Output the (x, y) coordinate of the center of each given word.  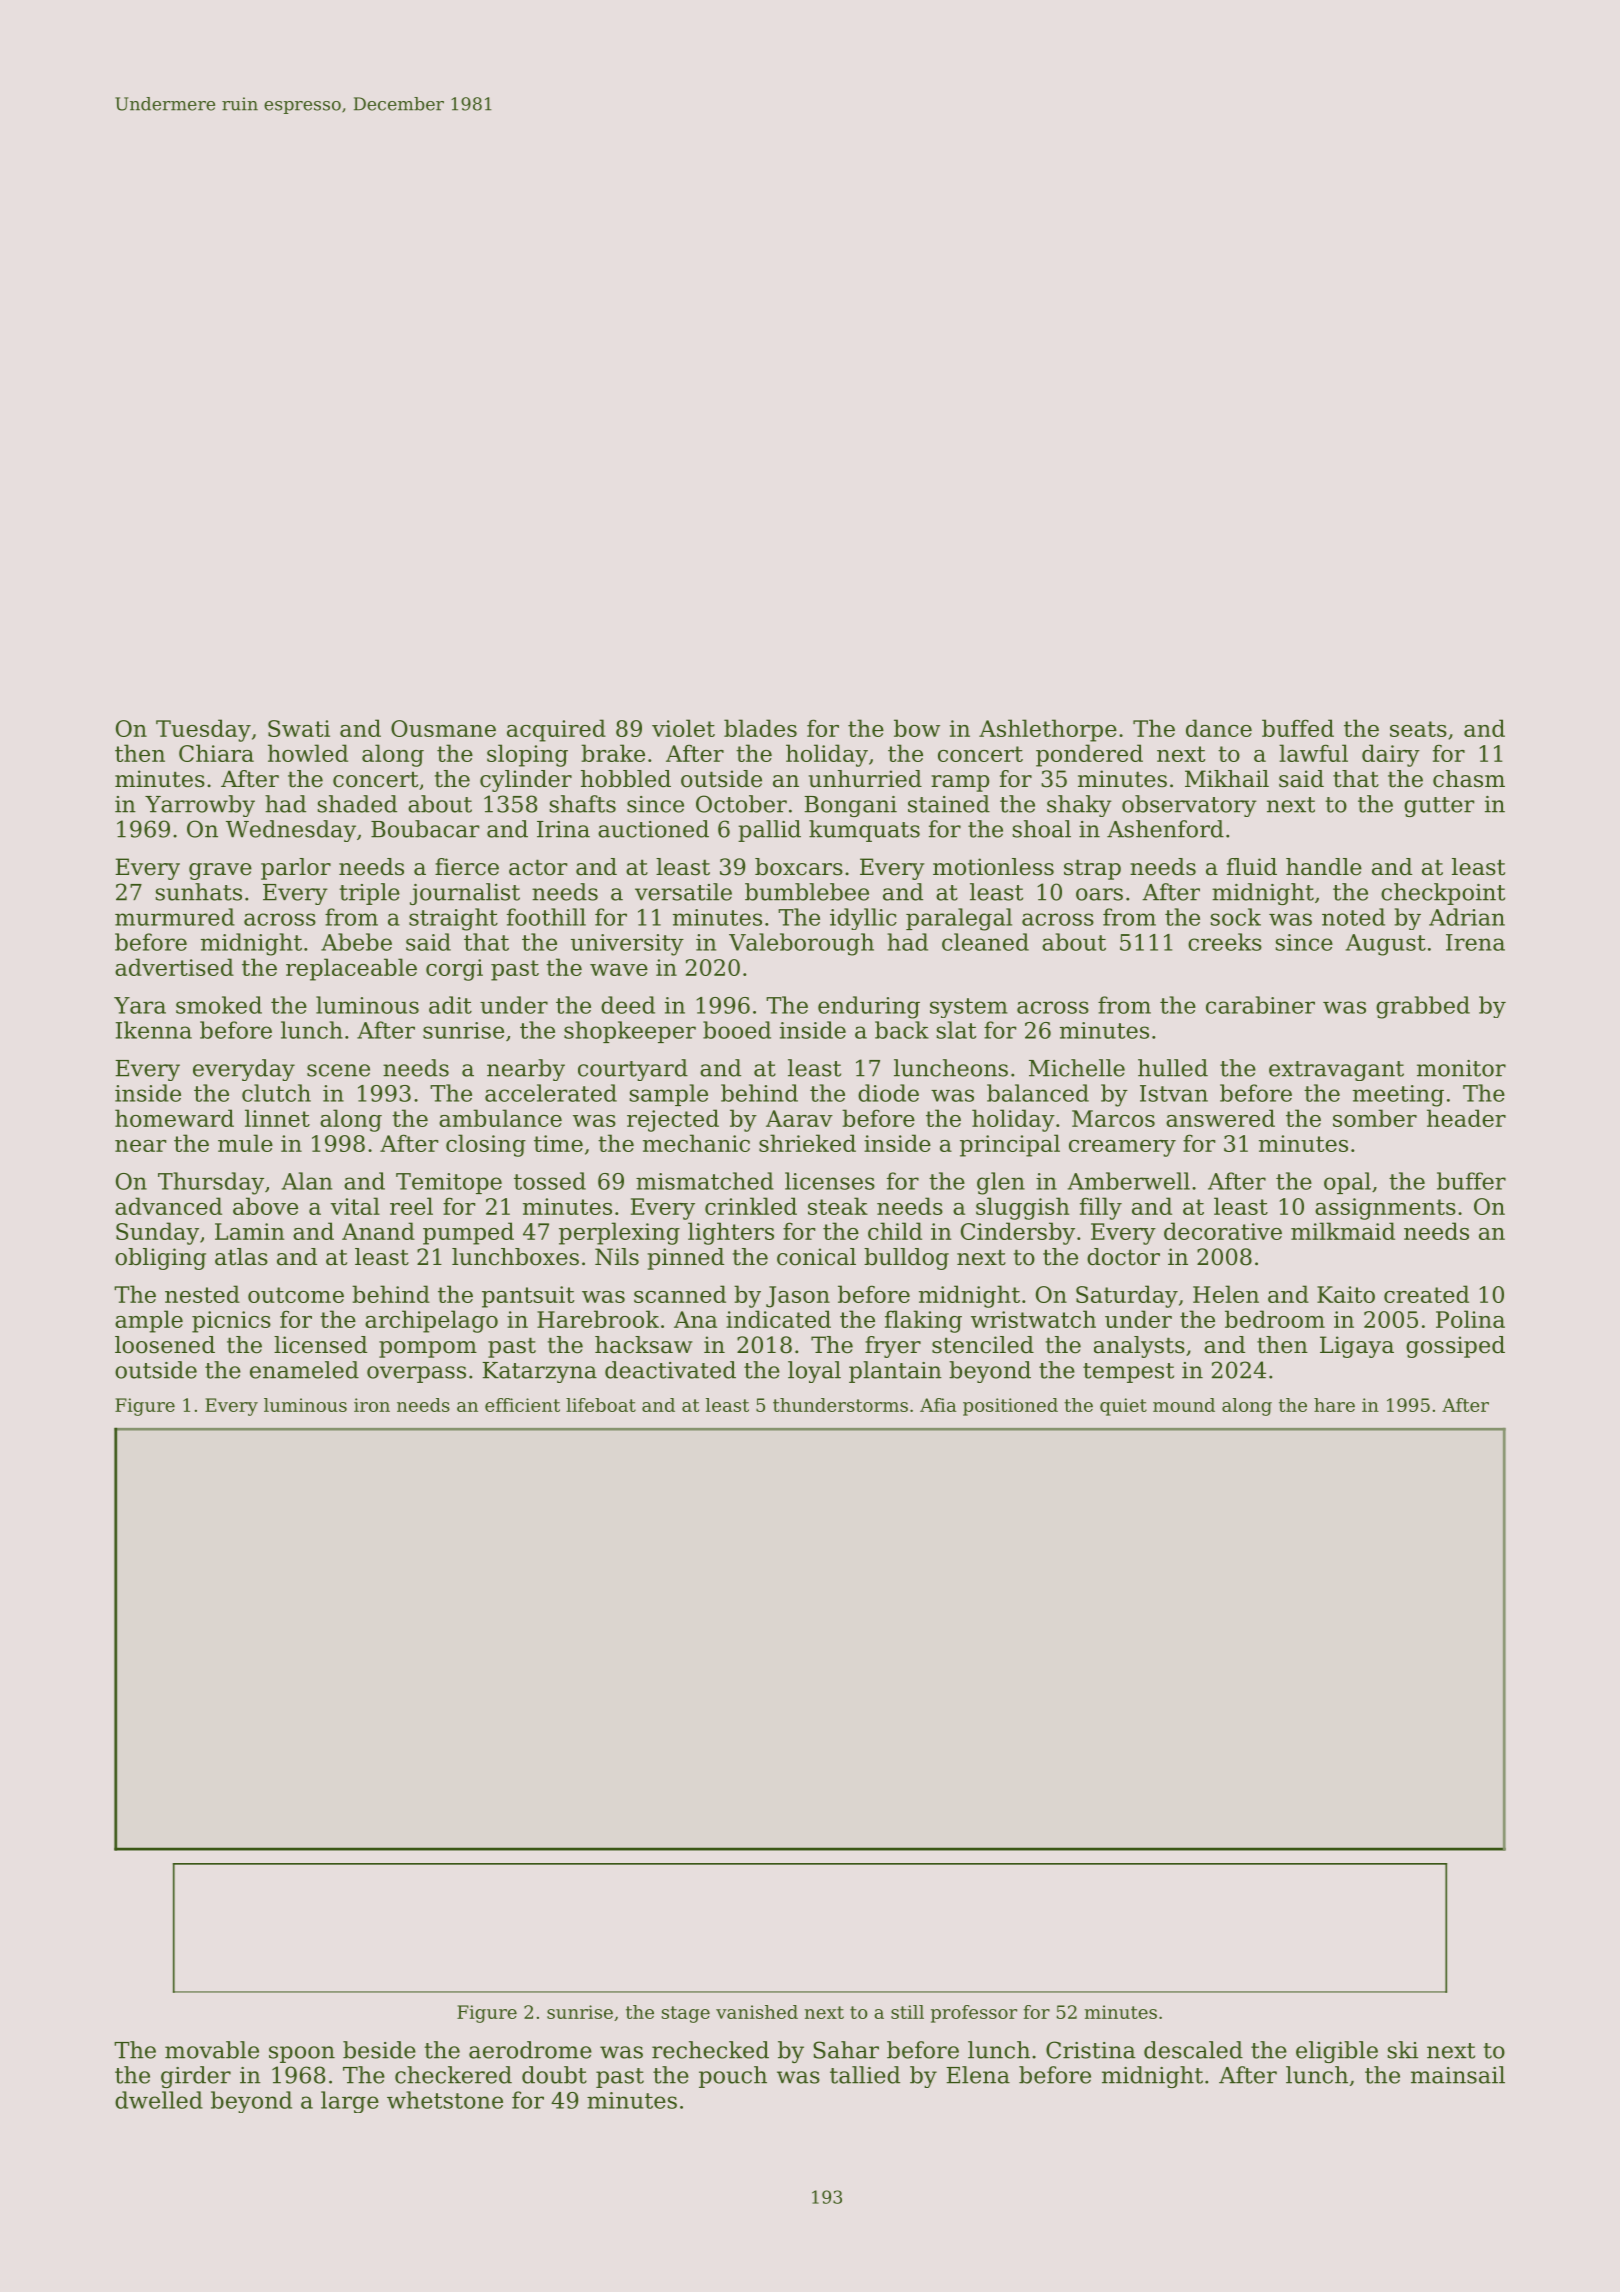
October (741, 804)
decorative (1223, 1231)
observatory (1189, 806)
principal (1010, 1145)
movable (212, 2050)
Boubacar (425, 829)
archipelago (431, 1321)
